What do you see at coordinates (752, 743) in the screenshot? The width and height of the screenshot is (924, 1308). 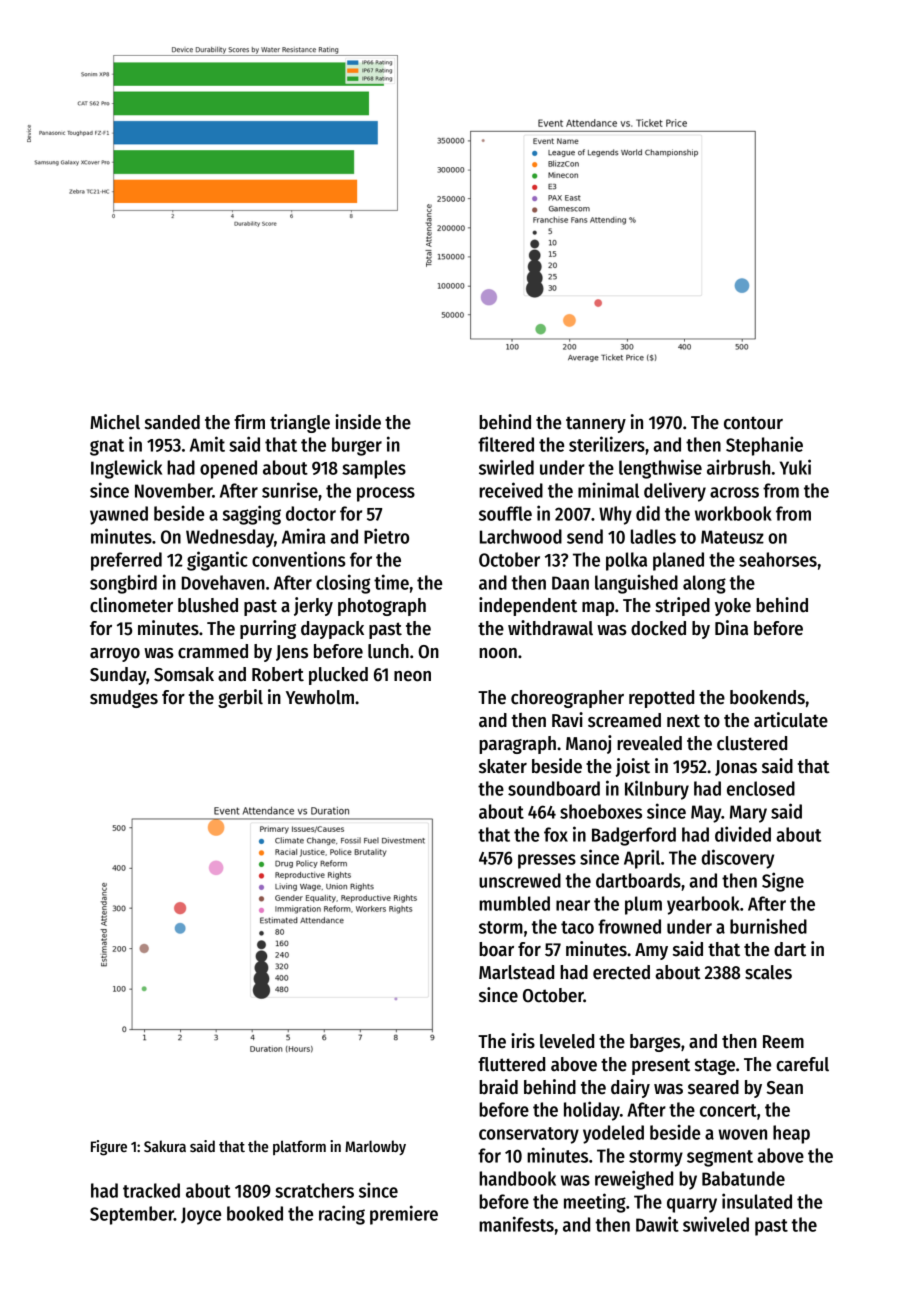 I see `clustered` at bounding box center [752, 743].
